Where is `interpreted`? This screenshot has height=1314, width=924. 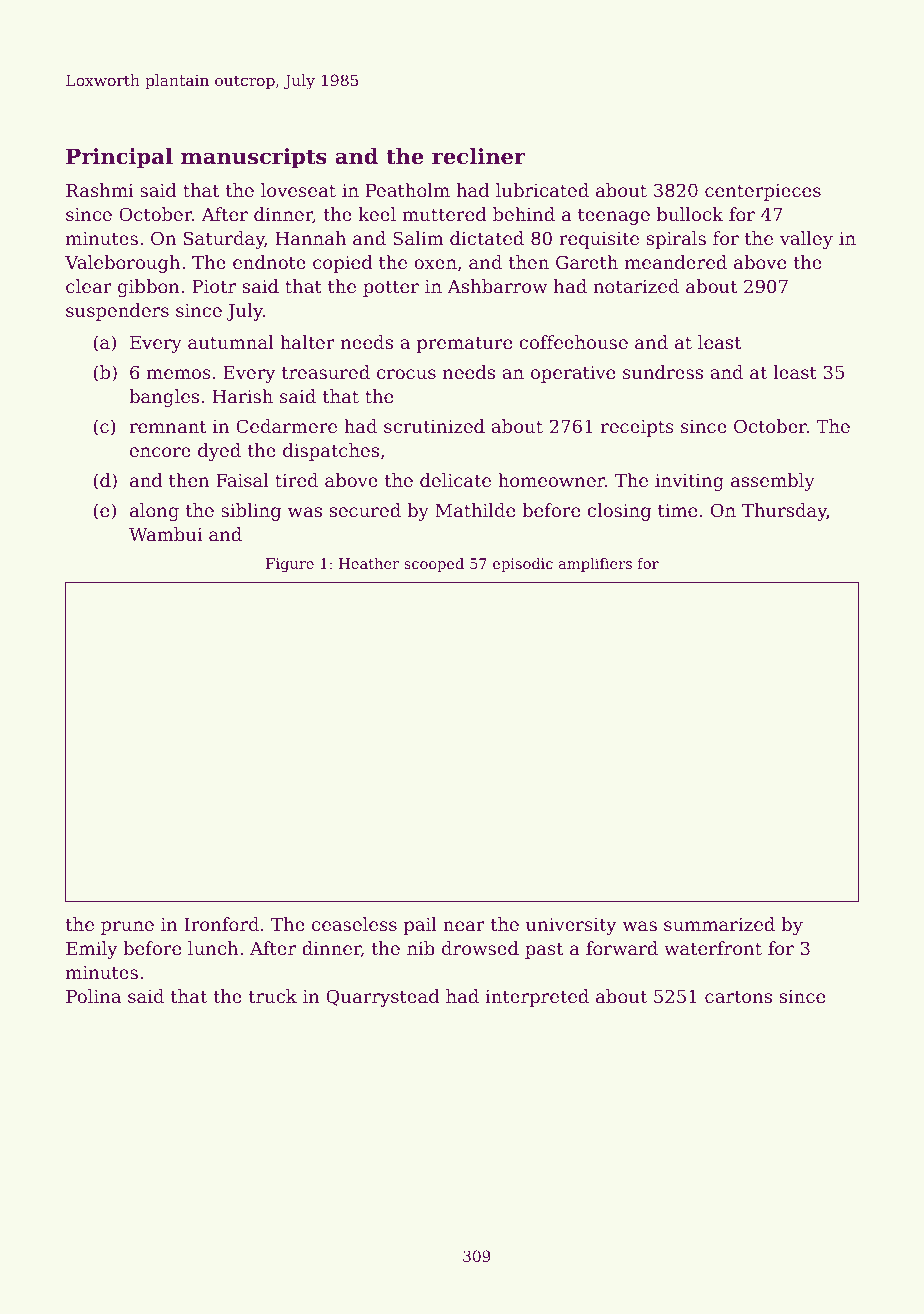
interpreted is located at coordinates (537, 998).
